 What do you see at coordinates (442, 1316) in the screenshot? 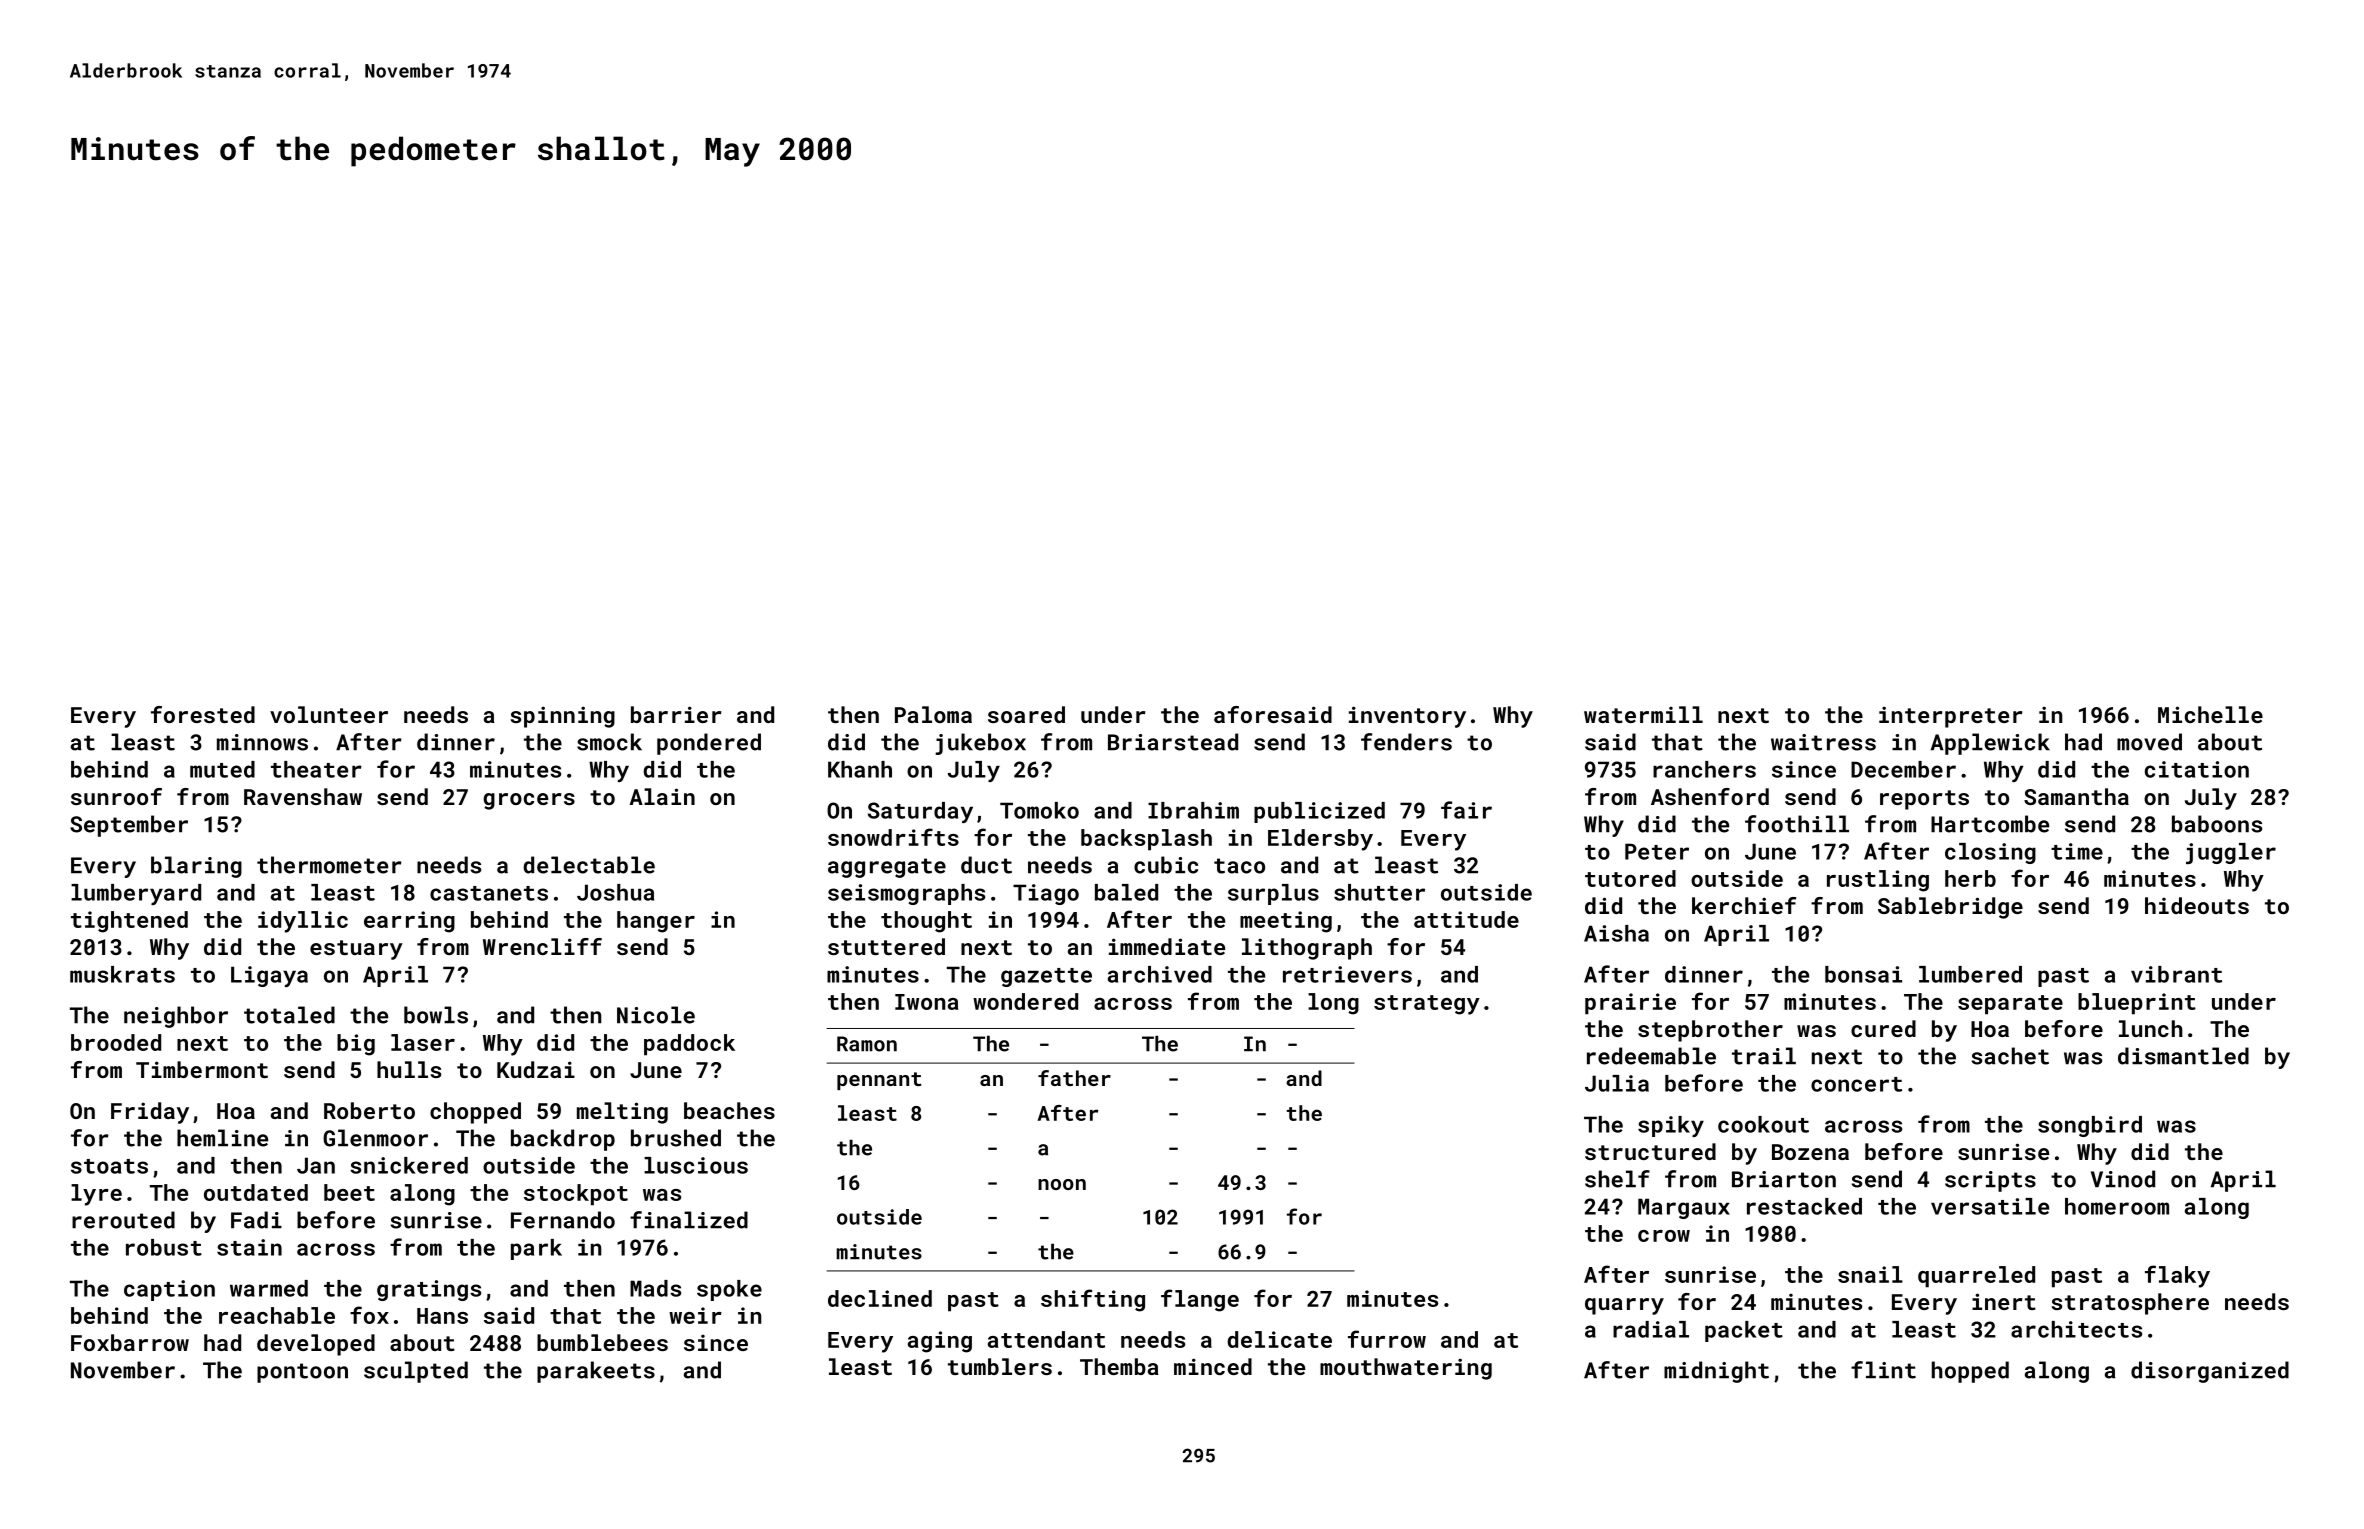
I see `Hans` at bounding box center [442, 1316].
